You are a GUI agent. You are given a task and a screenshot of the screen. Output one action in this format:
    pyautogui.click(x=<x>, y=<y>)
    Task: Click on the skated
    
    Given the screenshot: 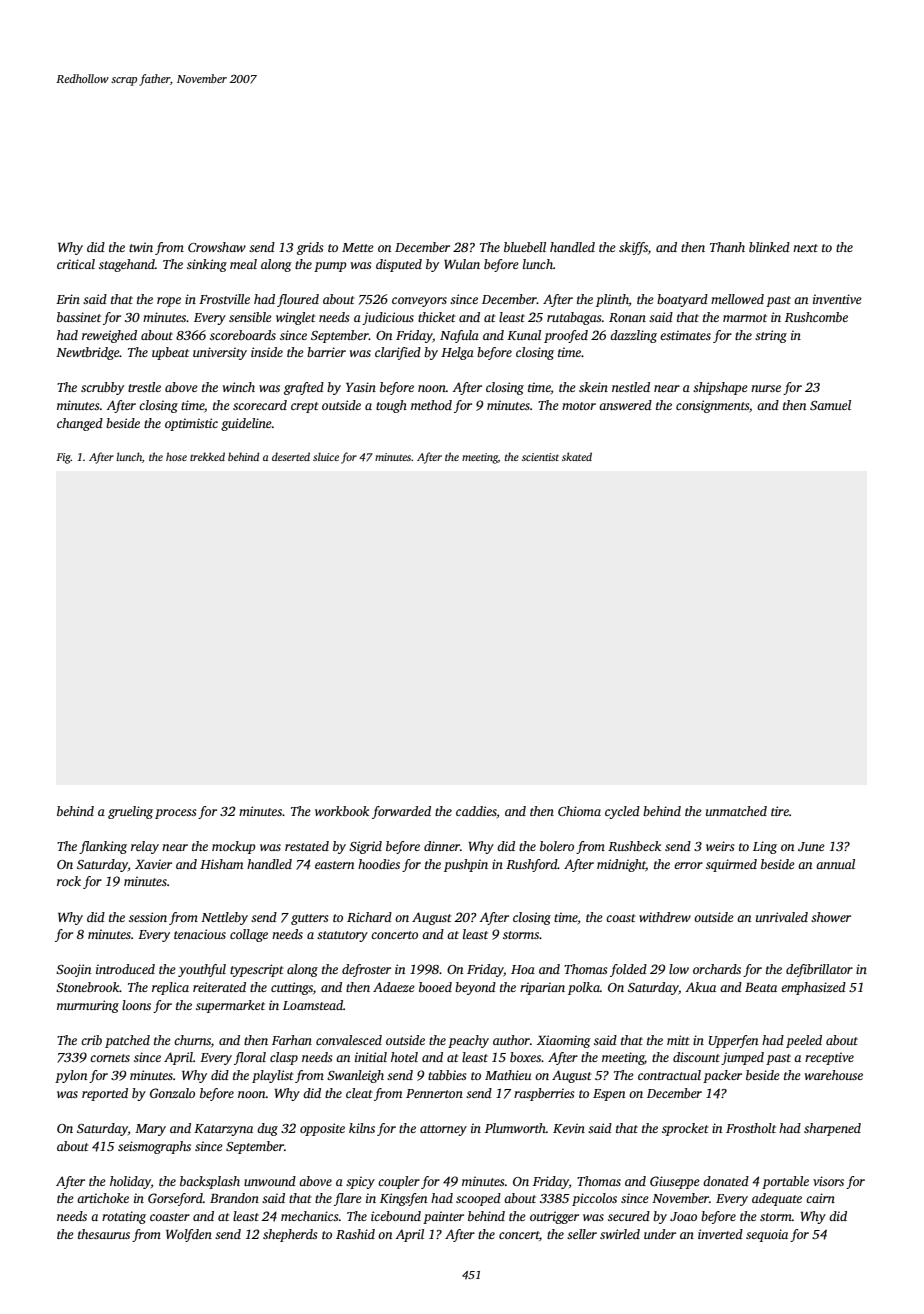 What is the action you would take?
    pyautogui.click(x=577, y=456)
